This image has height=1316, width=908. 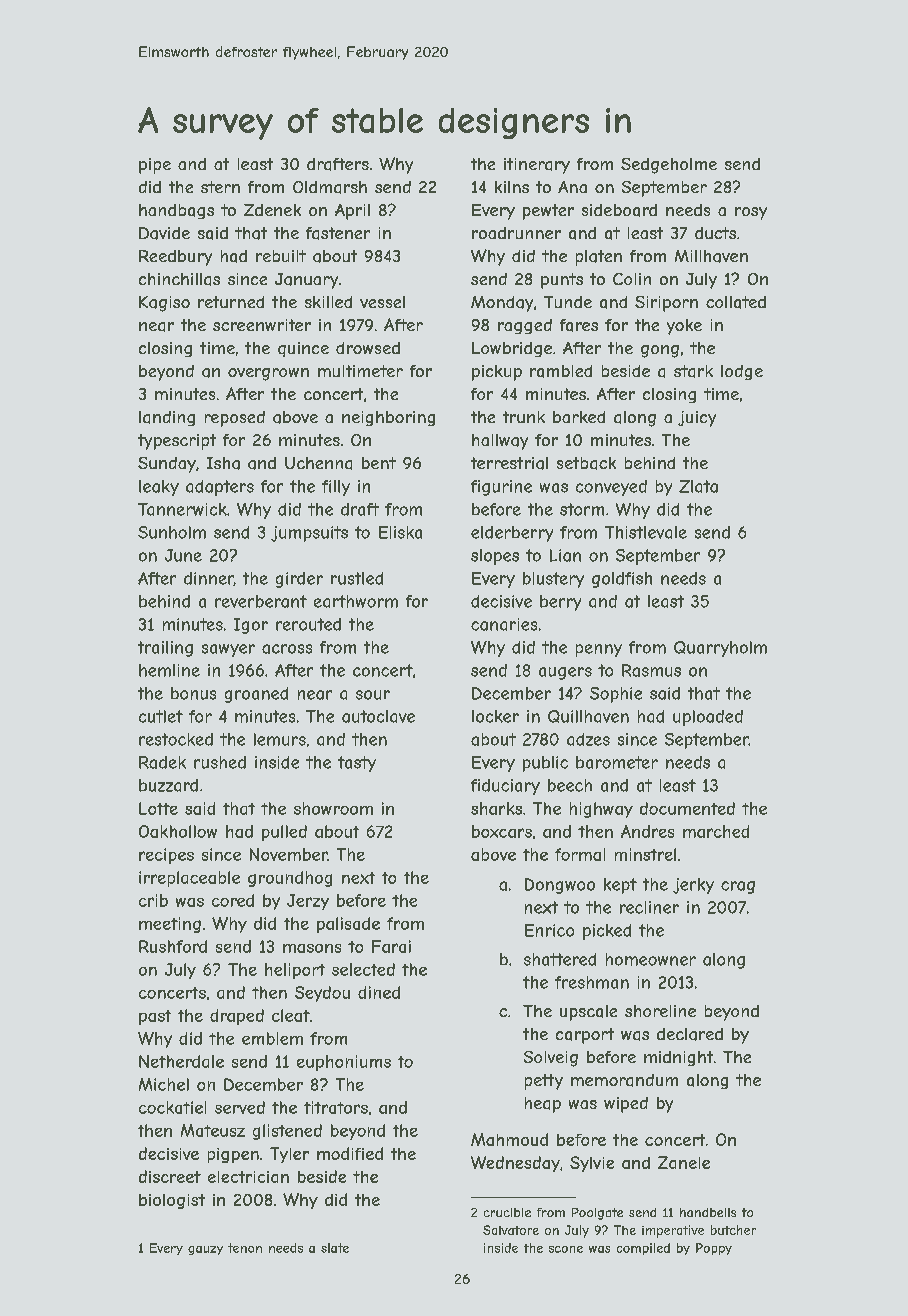 I want to click on titrators, so click(x=336, y=1107).
